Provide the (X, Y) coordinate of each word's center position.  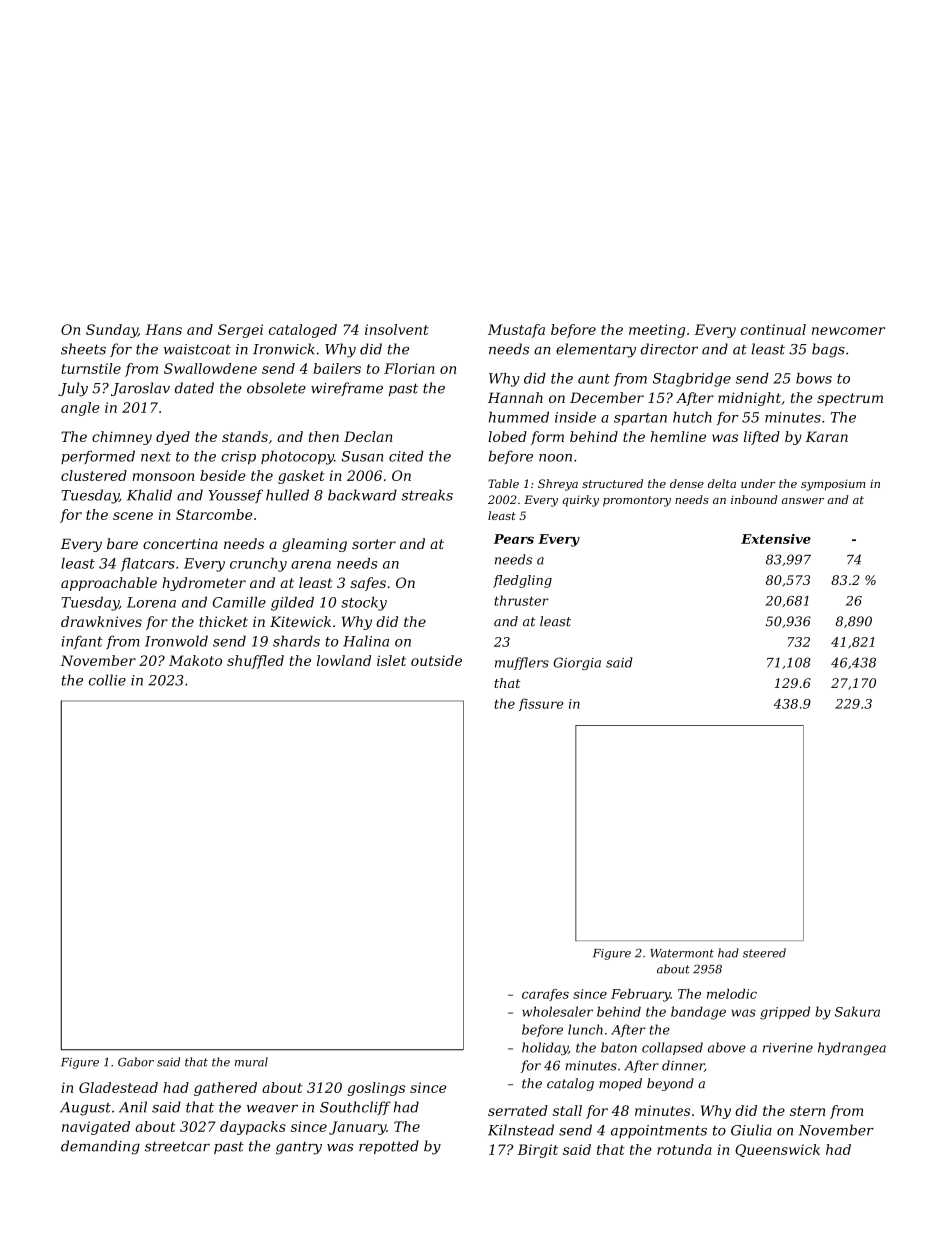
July (73, 389)
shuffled (255, 662)
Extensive (776, 539)
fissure (541, 704)
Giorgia (577, 663)
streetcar (177, 1146)
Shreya (558, 485)
